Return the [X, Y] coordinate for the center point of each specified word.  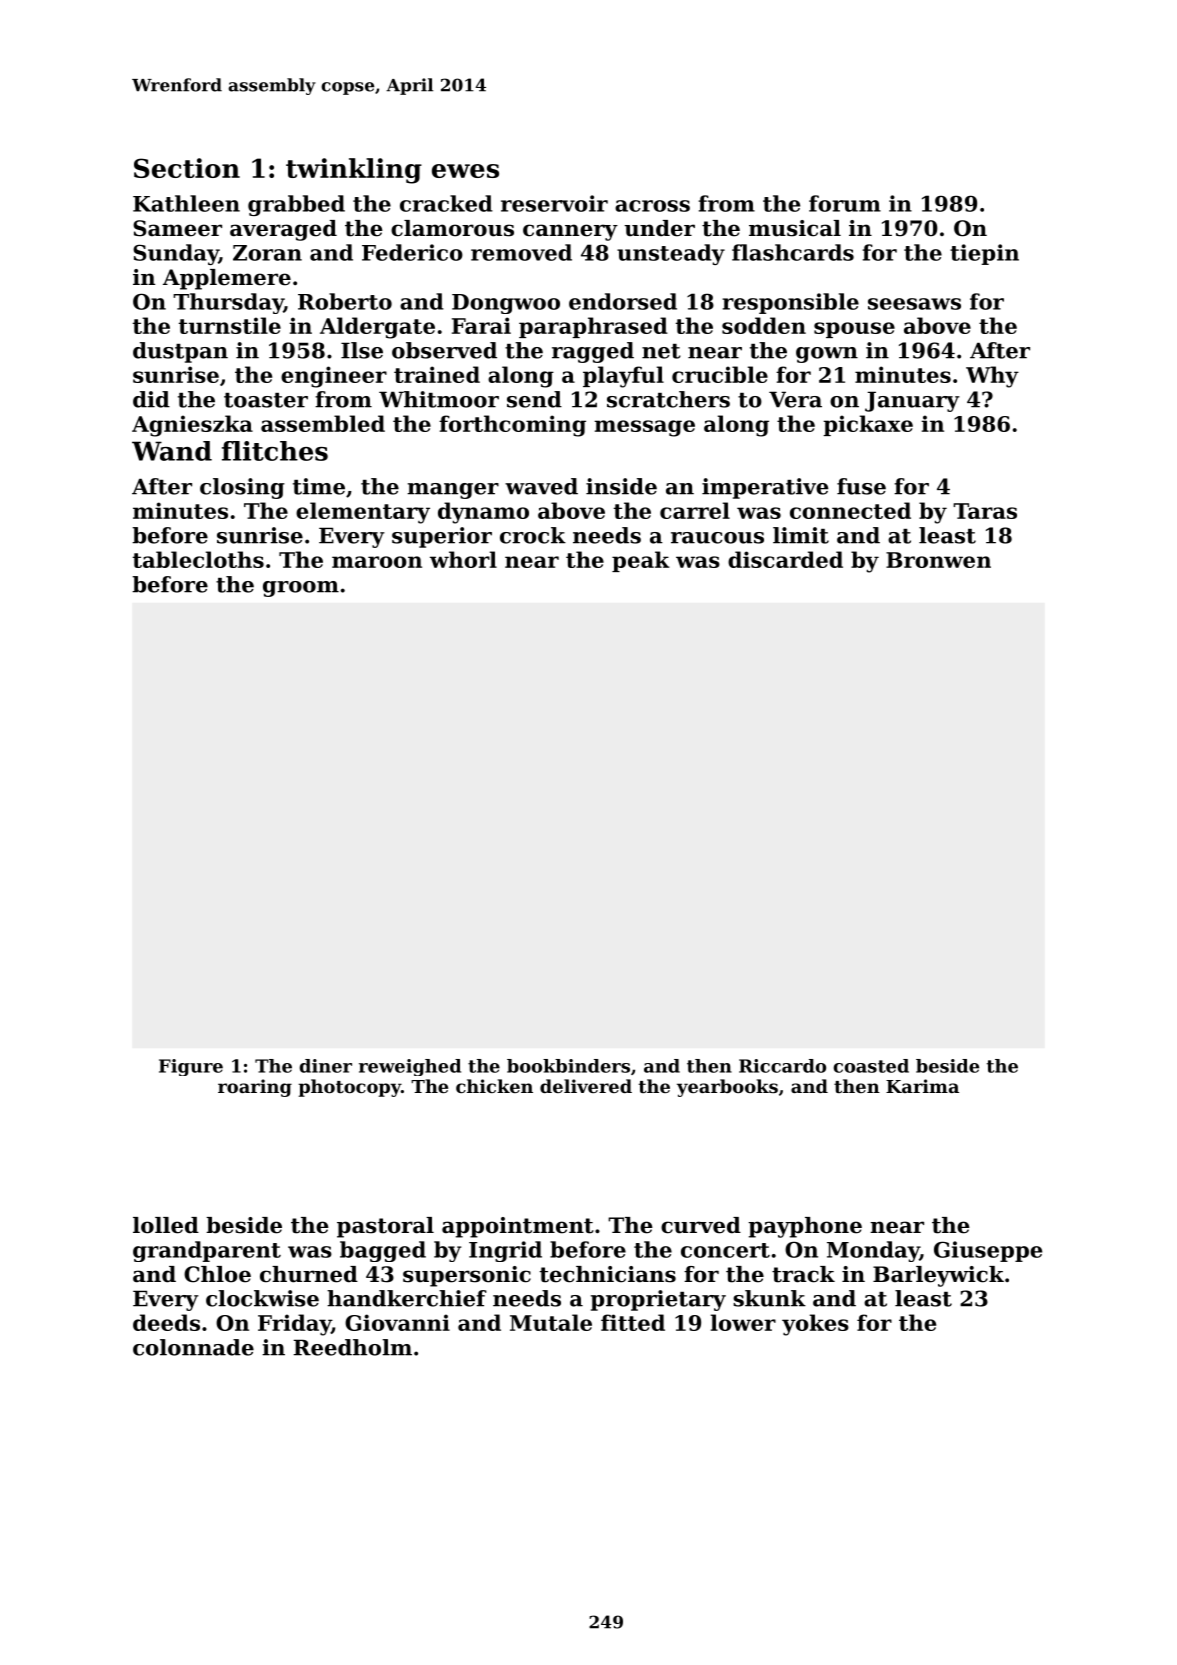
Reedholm [352, 1347]
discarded [785, 559]
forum [845, 203]
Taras [985, 511]
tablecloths [198, 559]
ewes [465, 171]
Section [187, 168]
